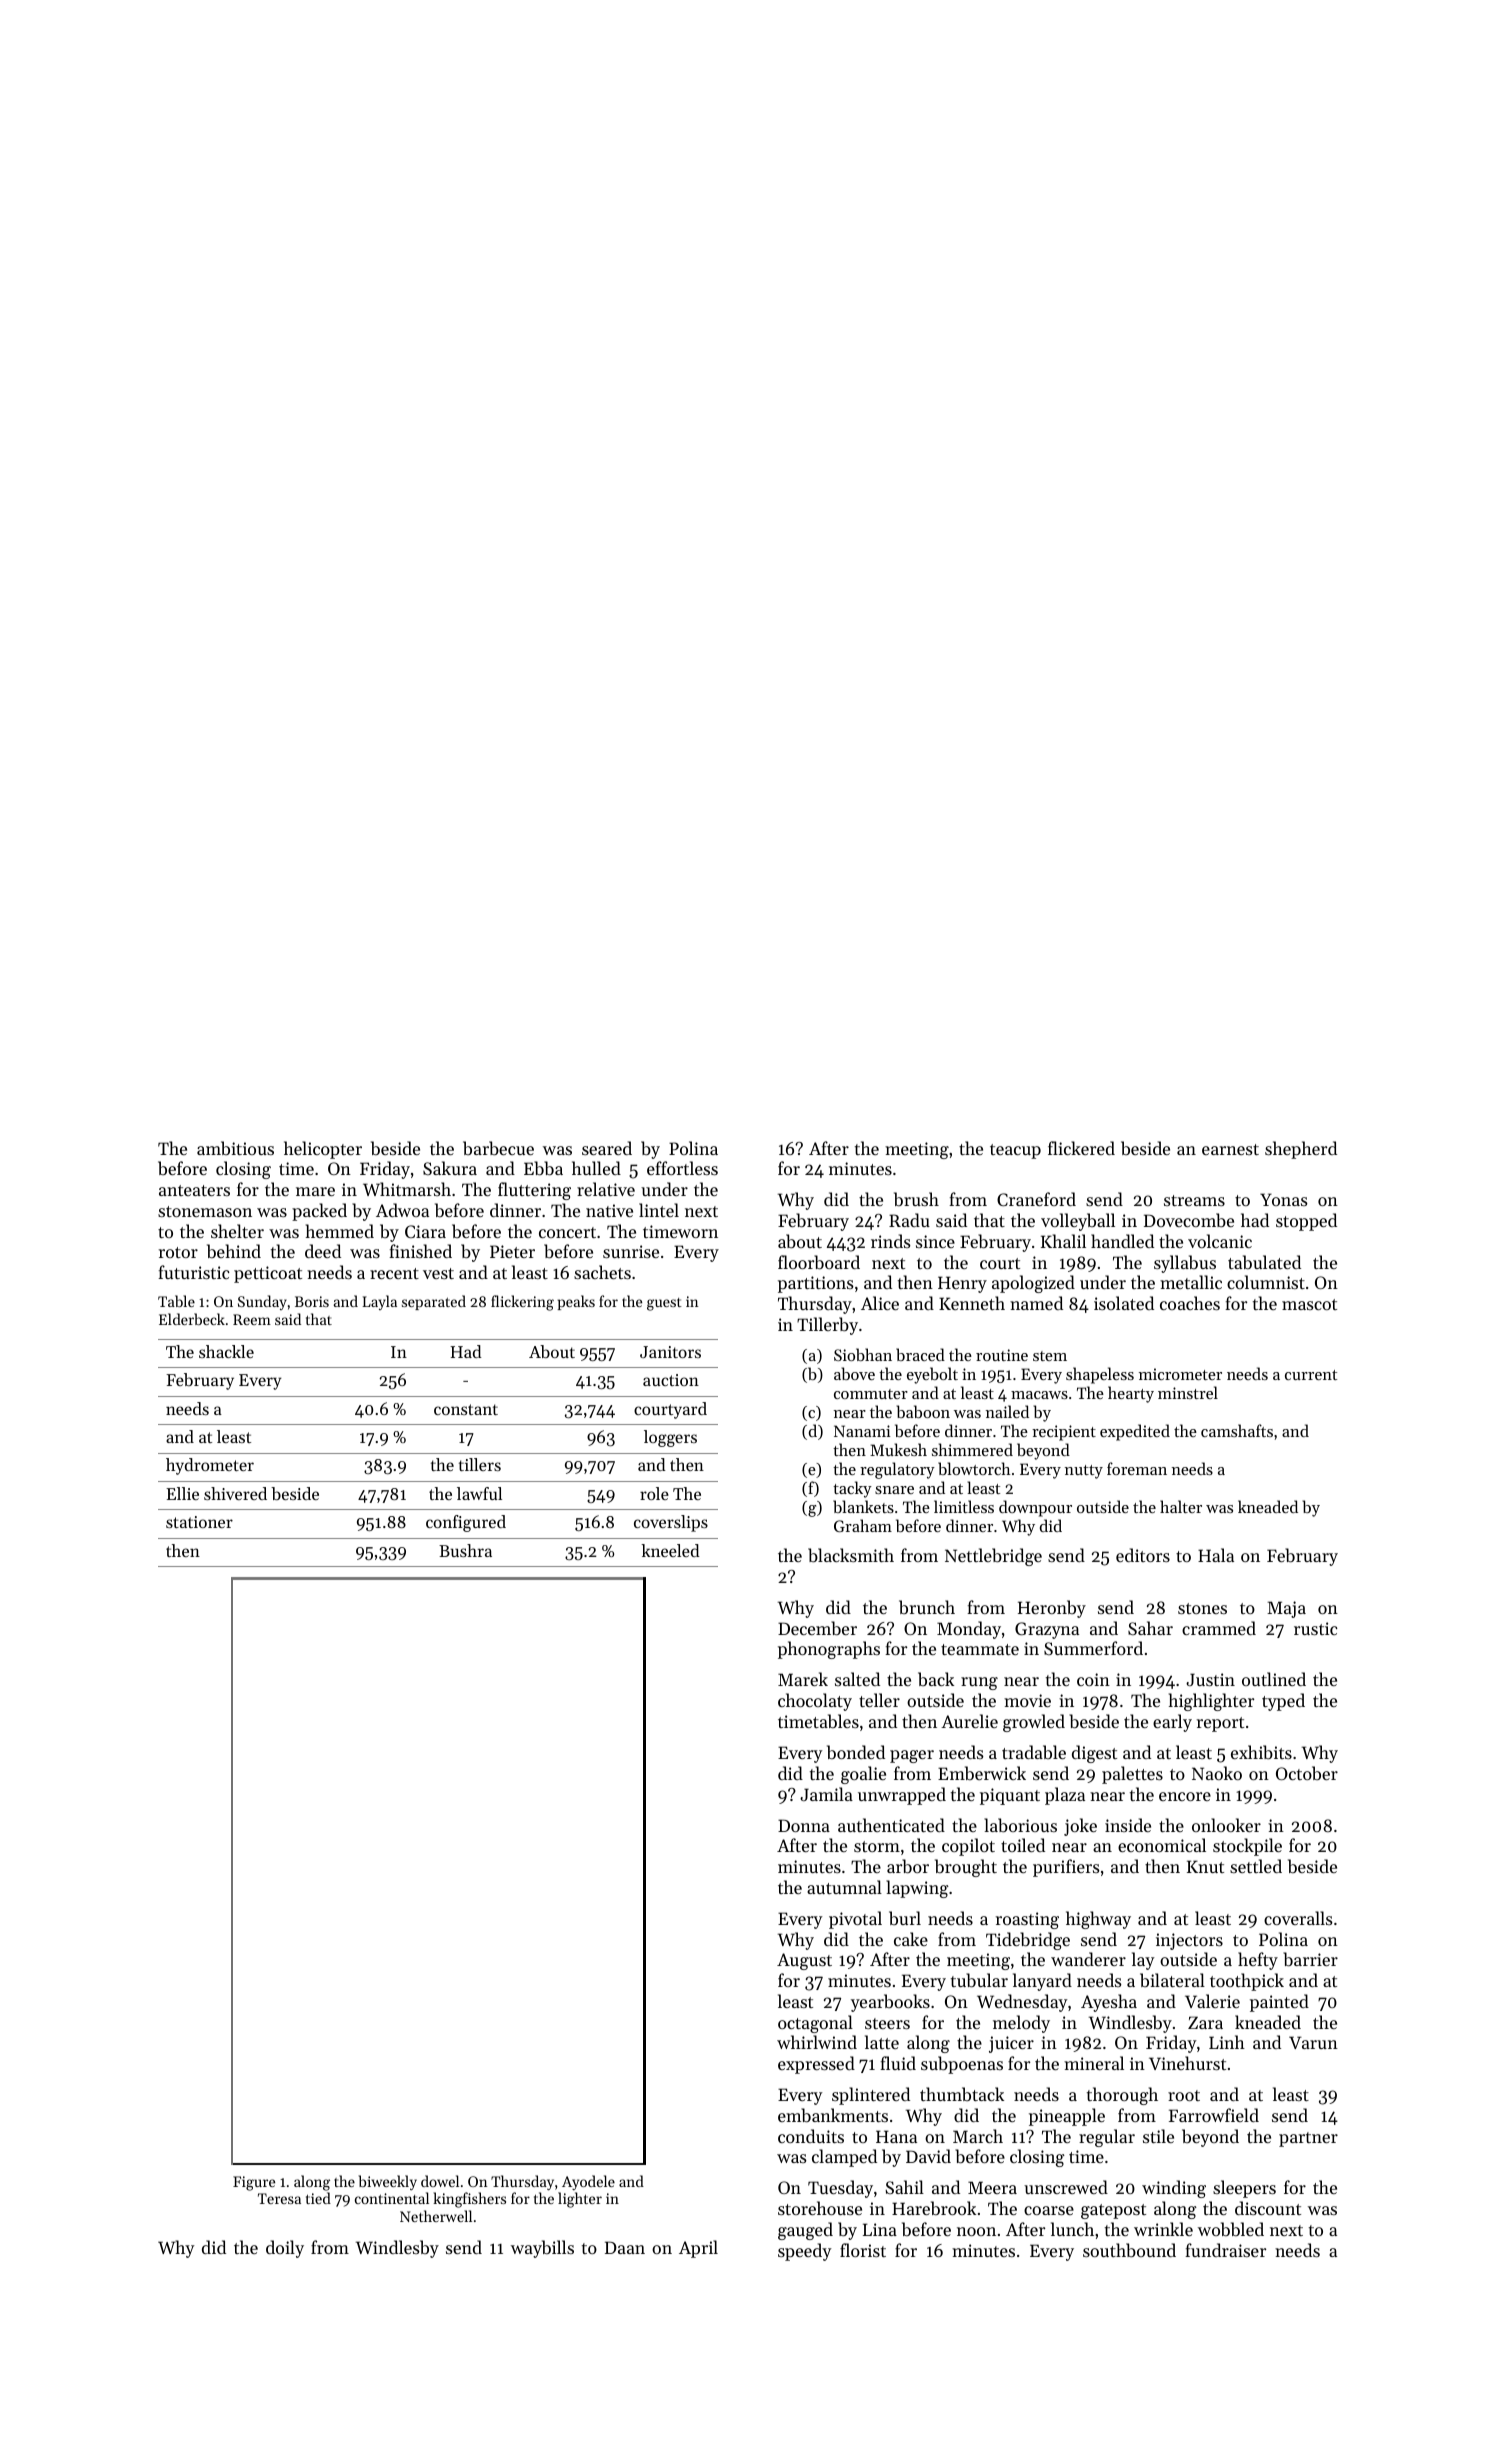 This screenshot has height=2464, width=1496. What do you see at coordinates (465, 1550) in the screenshot?
I see `Bushra` at bounding box center [465, 1550].
